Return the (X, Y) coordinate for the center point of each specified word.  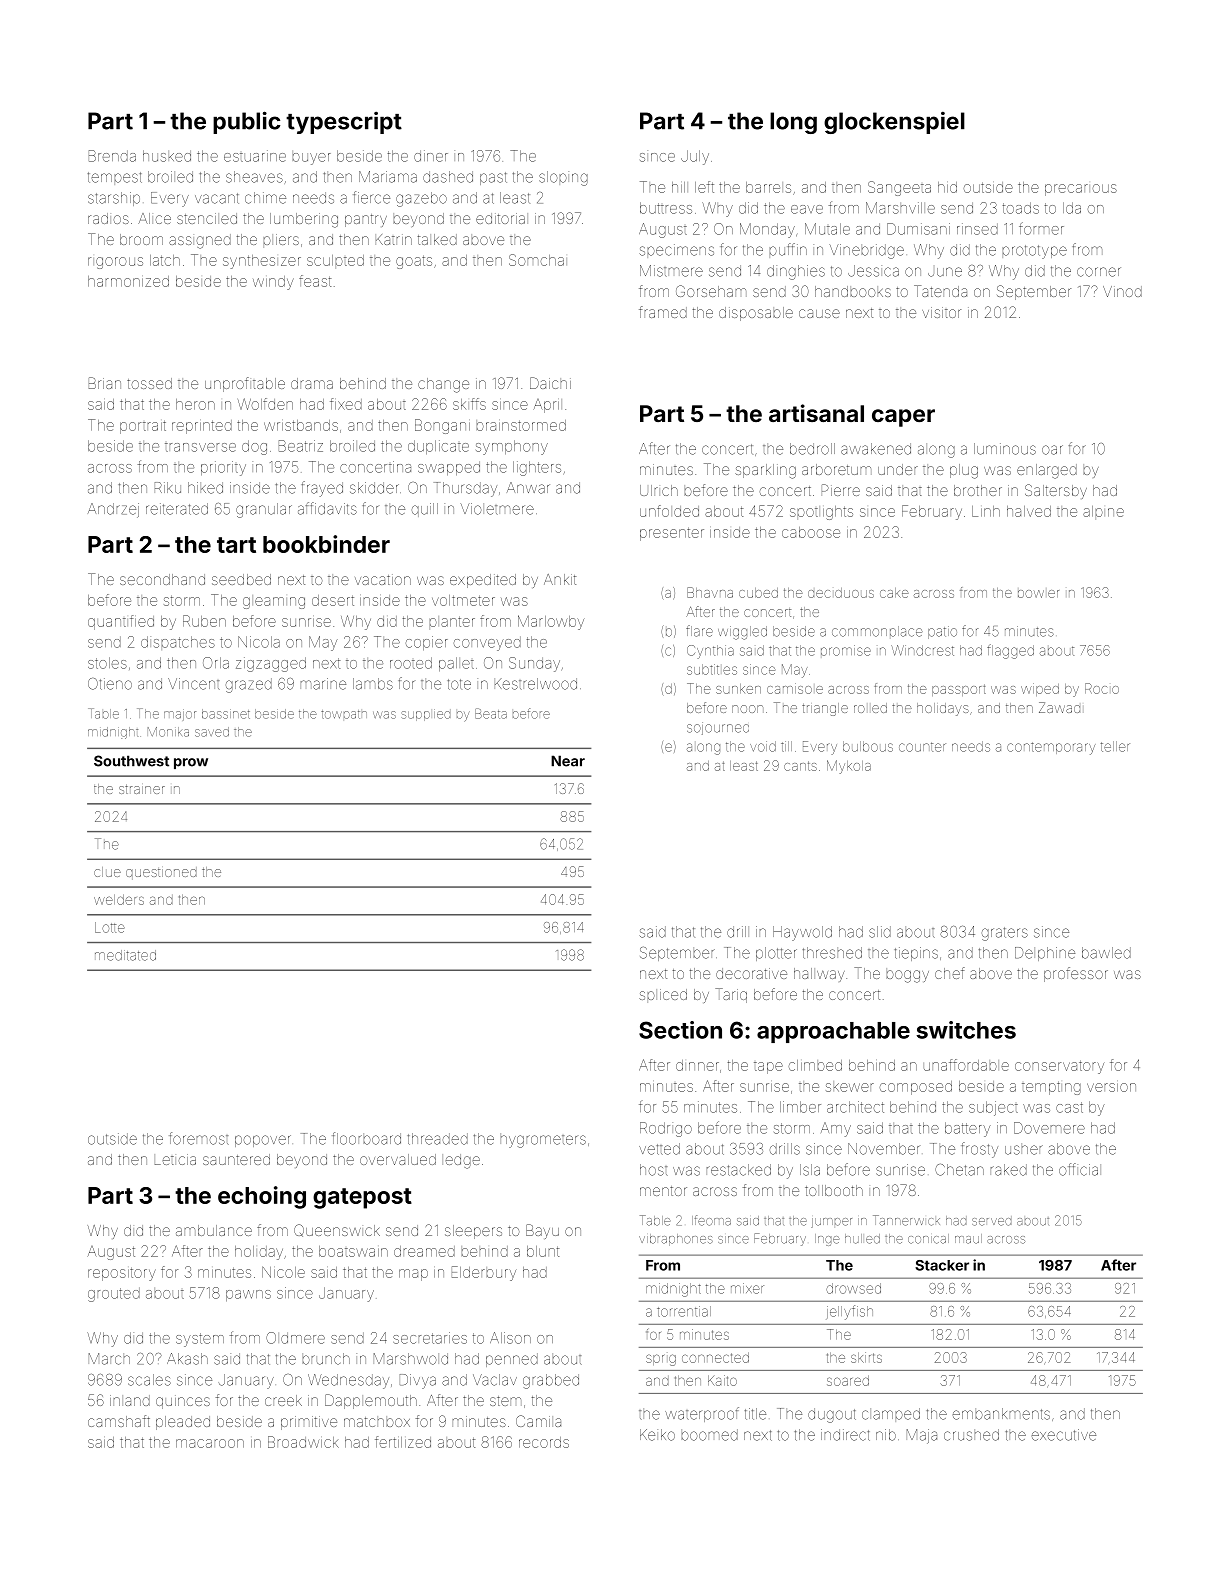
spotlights (821, 513)
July (695, 157)
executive (1064, 1435)
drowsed (853, 1288)
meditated (125, 955)
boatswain (353, 1251)
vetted (659, 1149)
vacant (217, 198)
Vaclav (495, 1380)
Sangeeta (899, 188)
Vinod (1122, 291)
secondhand (162, 579)
